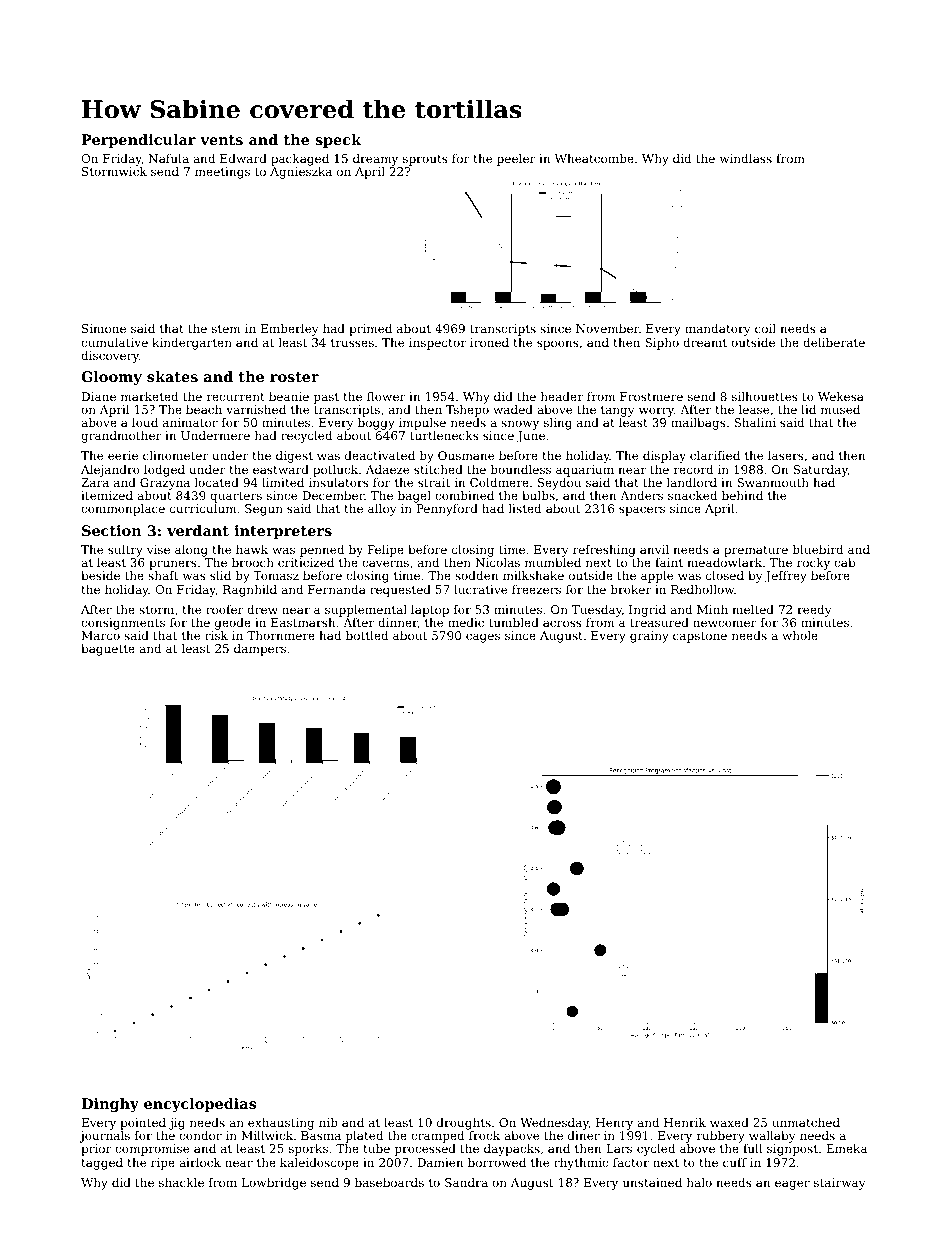 Image resolution: width=952 pixels, height=1233 pixels. Describe the element at coordinates (746, 158) in the screenshot. I see `windlass` at that location.
